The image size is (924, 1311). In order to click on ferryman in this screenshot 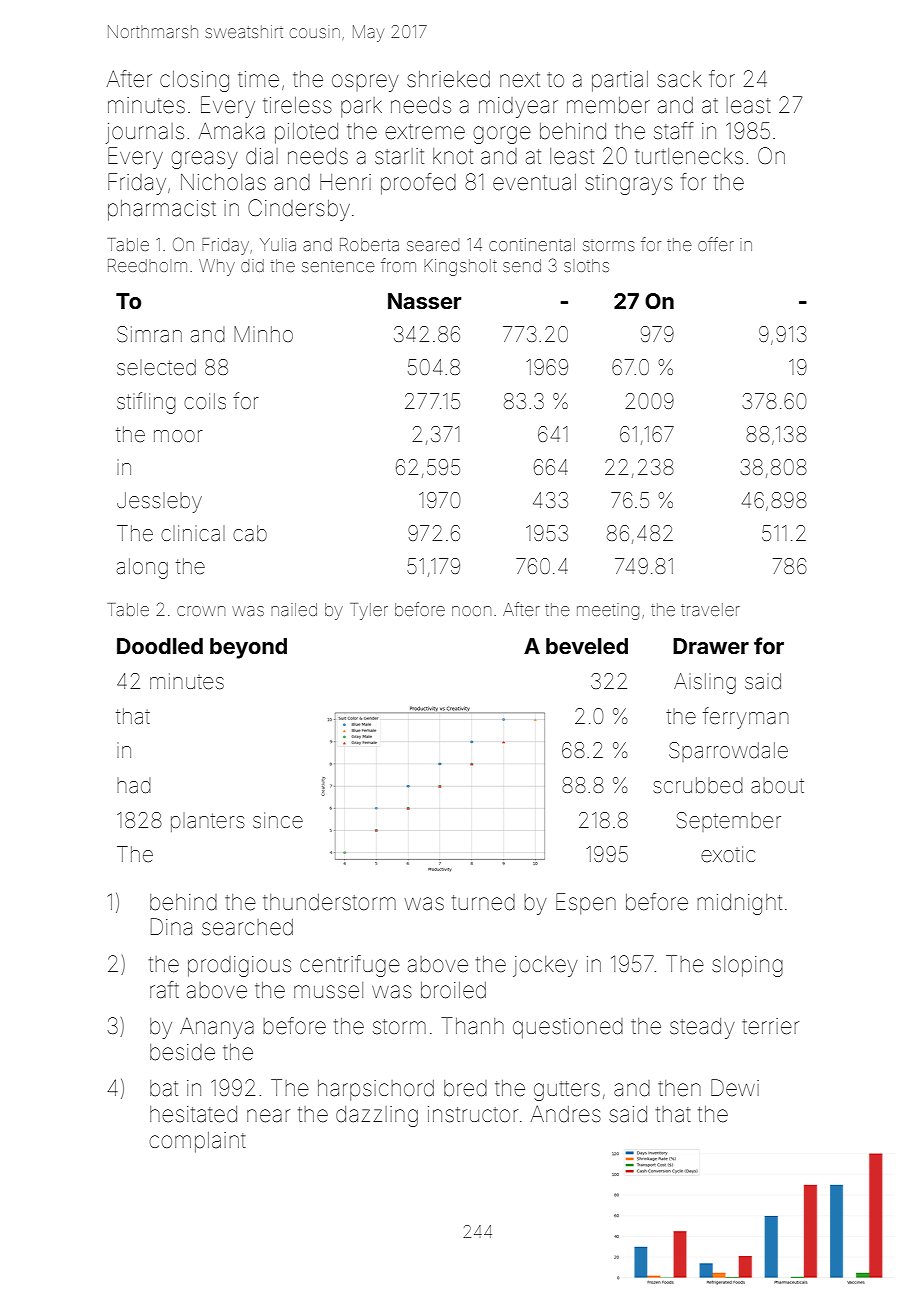, I will do `click(746, 718)`.
